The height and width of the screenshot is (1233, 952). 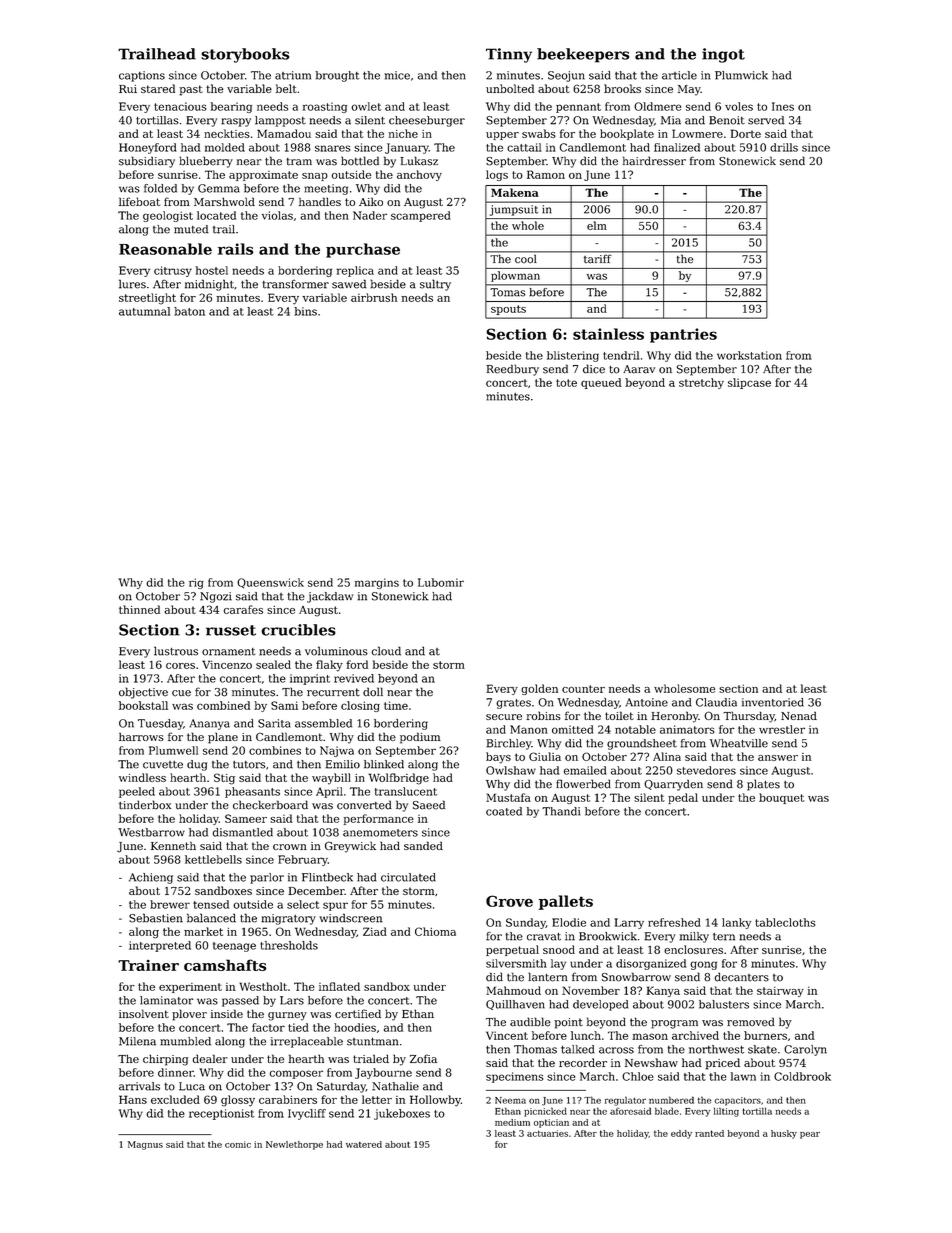 I want to click on Tinny, so click(x=509, y=55).
